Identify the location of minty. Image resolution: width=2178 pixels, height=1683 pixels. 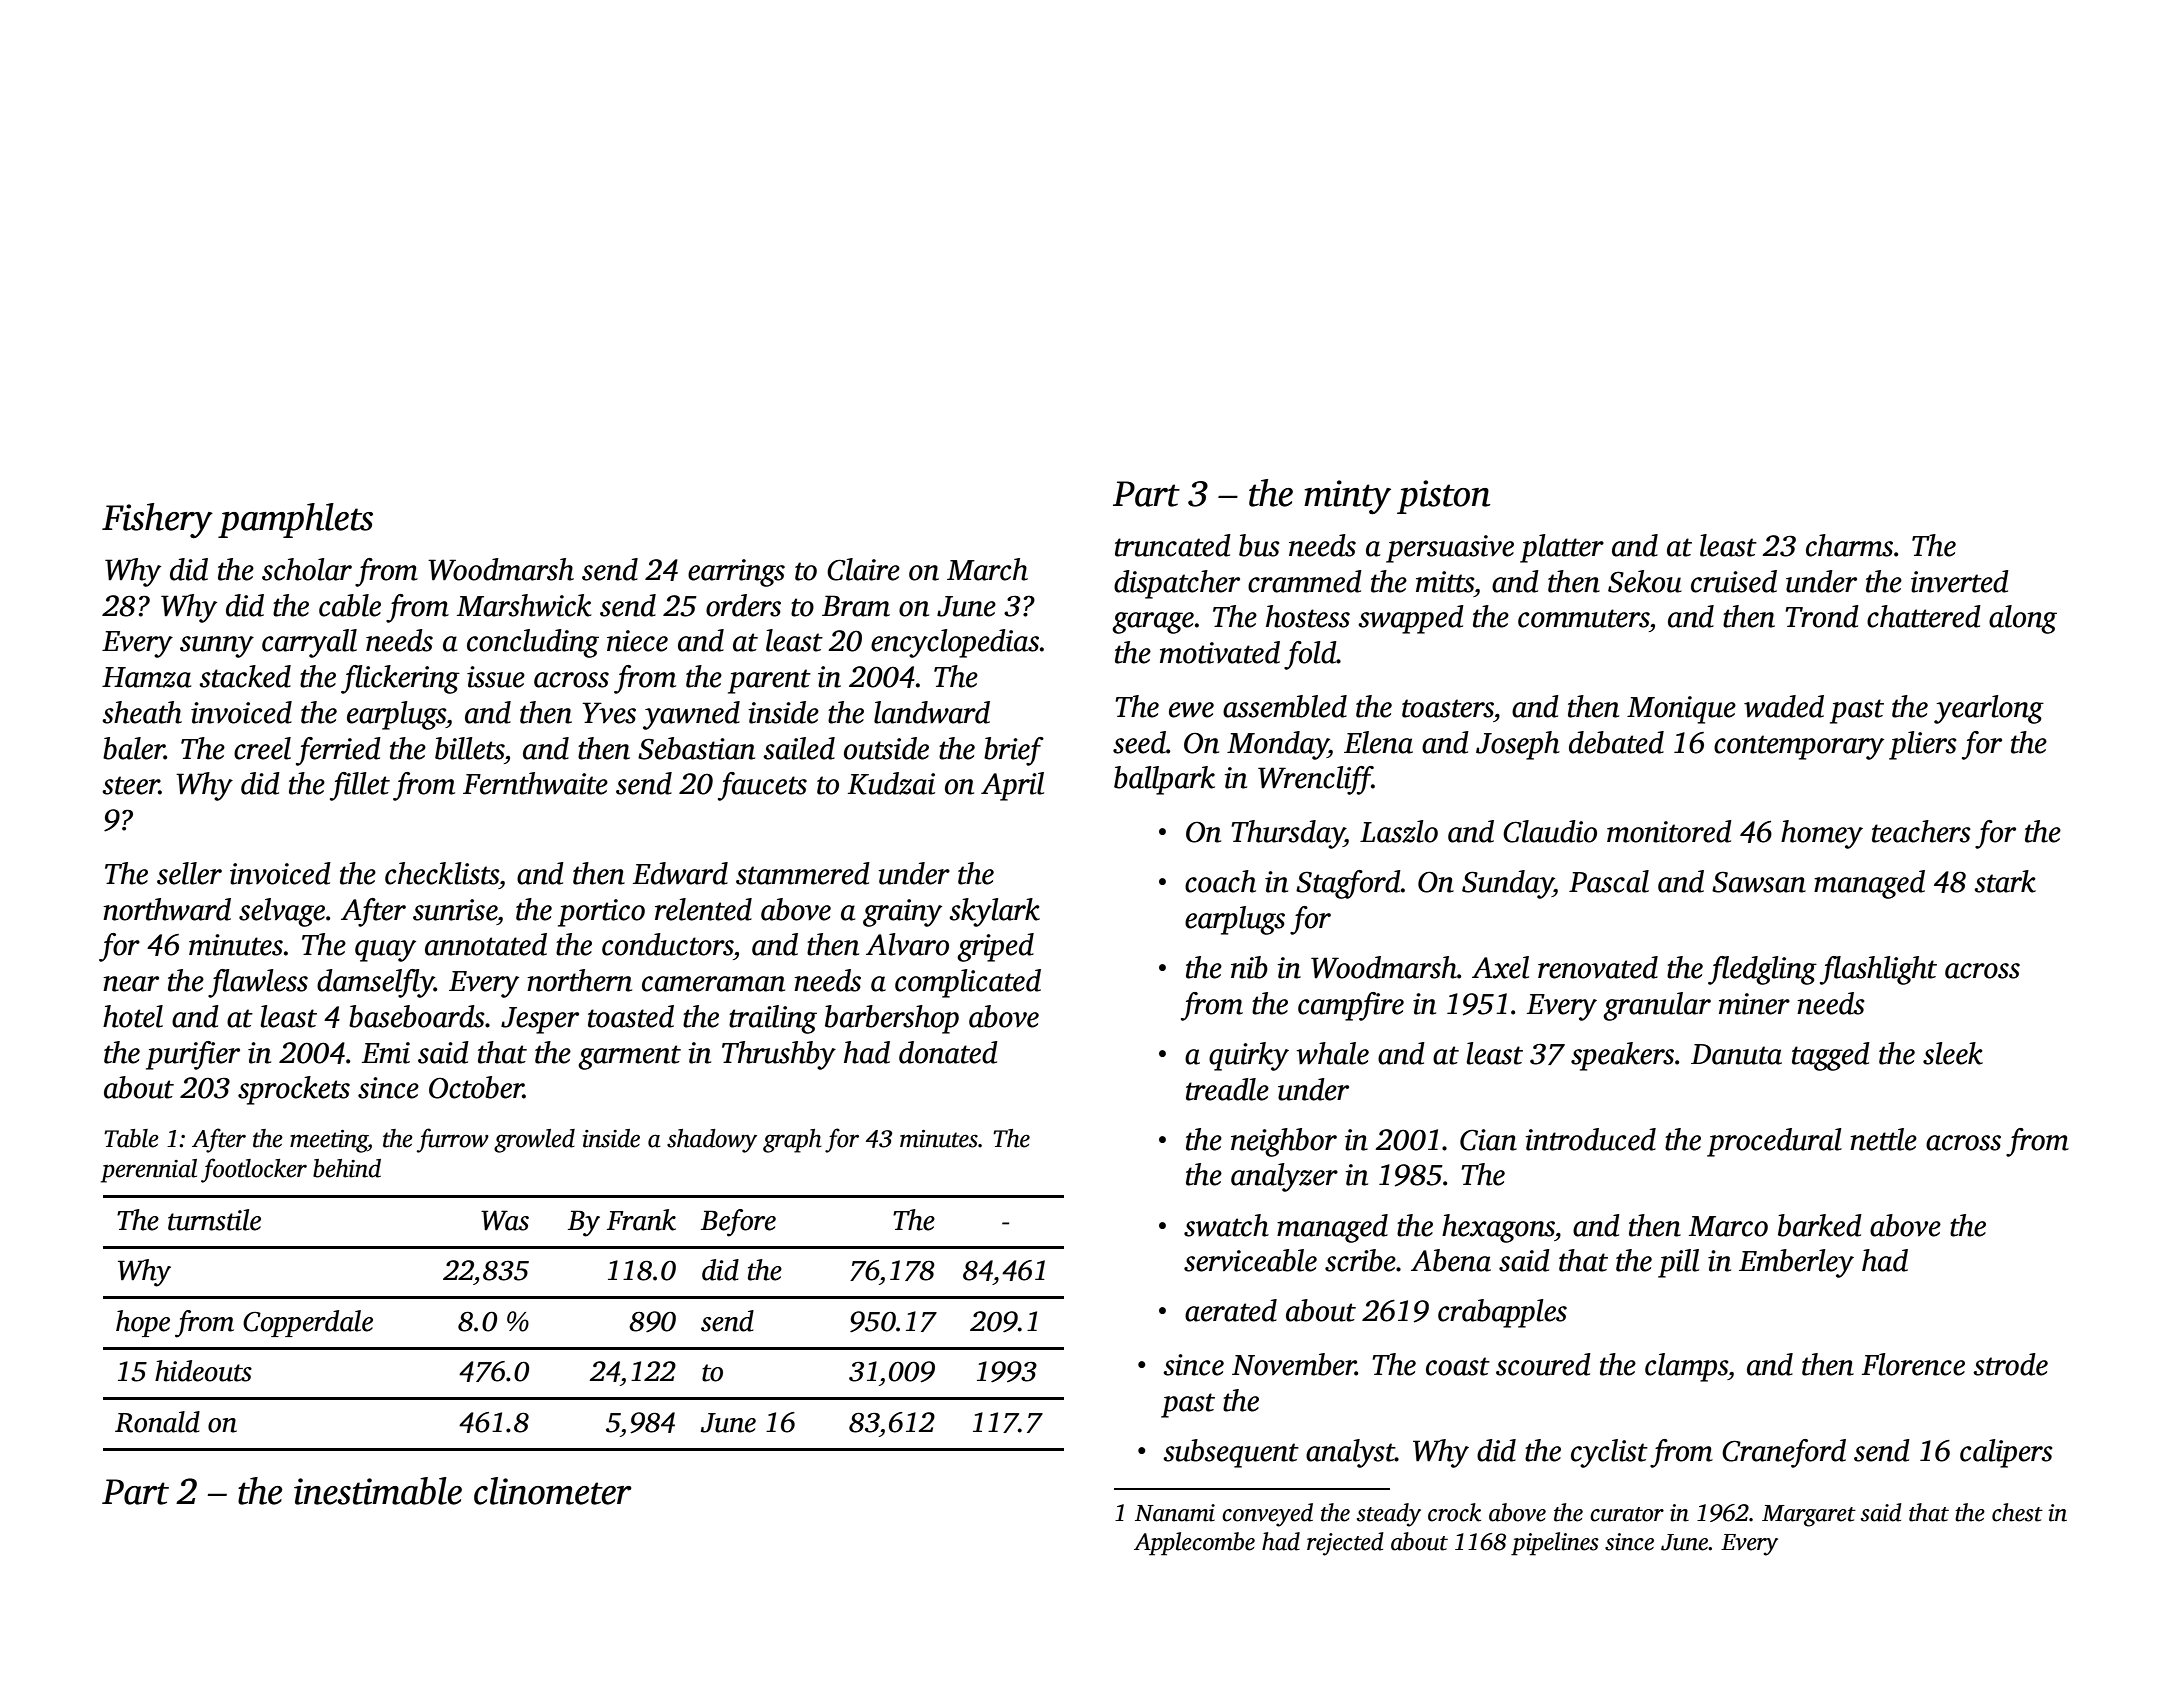
(1347, 497).
